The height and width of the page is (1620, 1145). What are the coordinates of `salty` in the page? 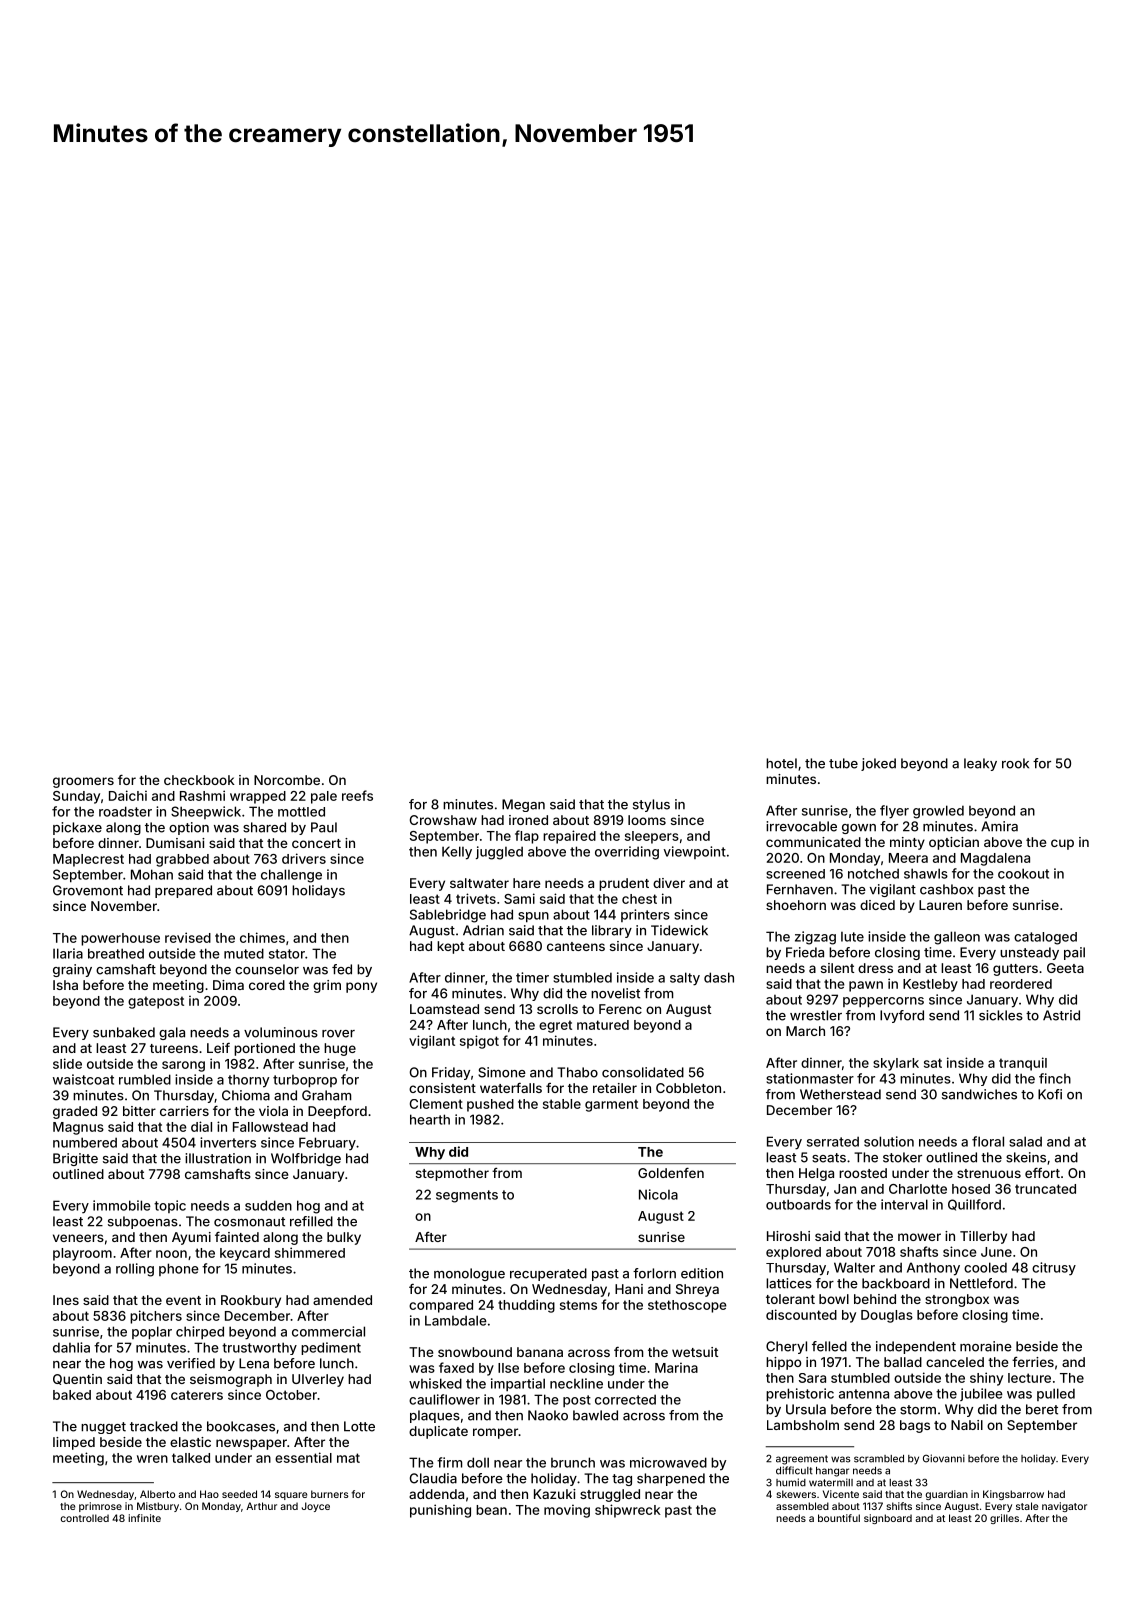 It's located at (685, 979).
